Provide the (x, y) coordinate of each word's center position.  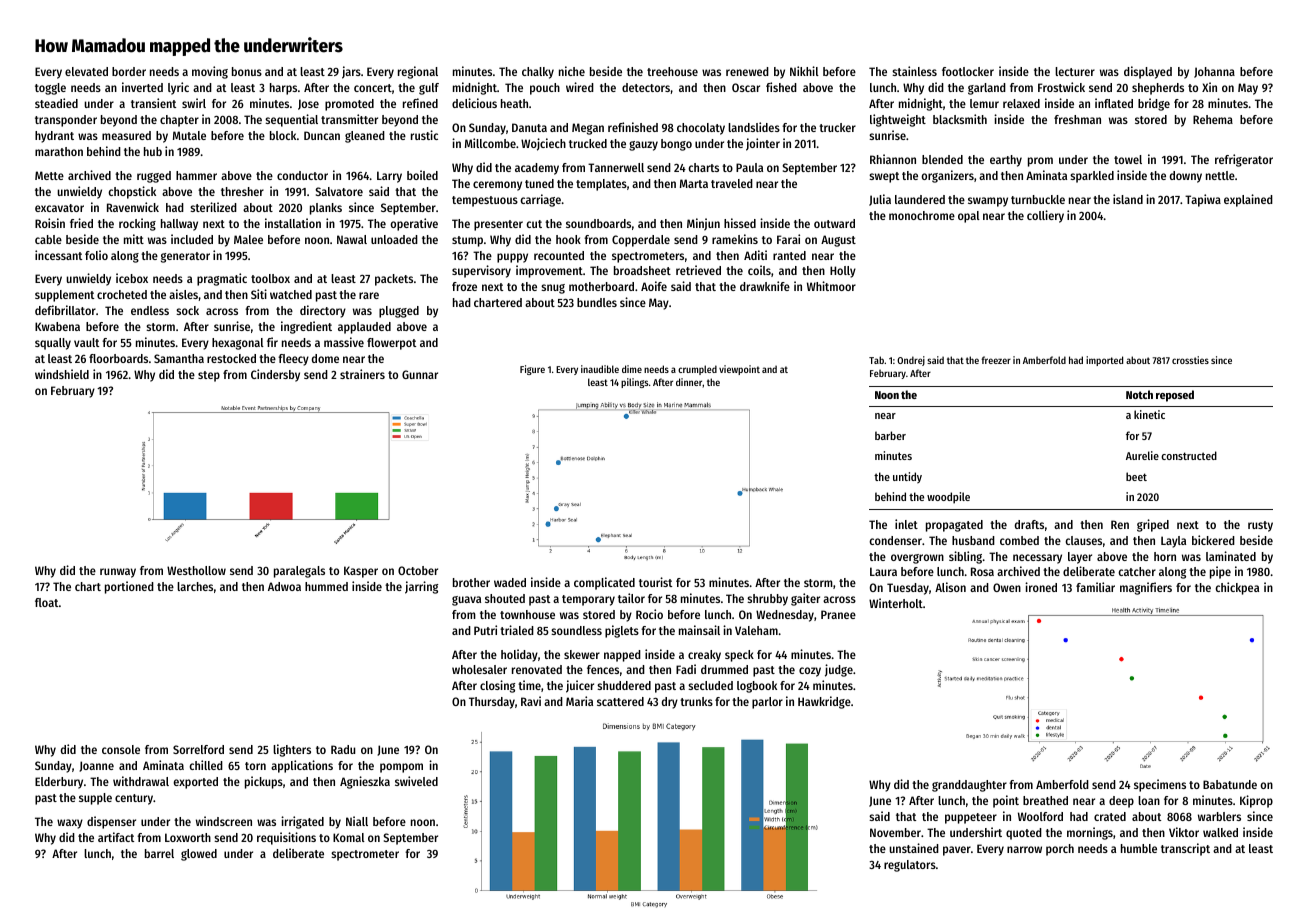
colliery (1045, 216)
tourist (655, 582)
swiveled (416, 781)
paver (957, 851)
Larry (389, 177)
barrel (159, 853)
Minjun (703, 224)
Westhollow (196, 570)
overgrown (917, 559)
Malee (248, 239)
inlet (906, 524)
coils (759, 270)
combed (1019, 540)
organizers (947, 176)
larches (195, 586)
